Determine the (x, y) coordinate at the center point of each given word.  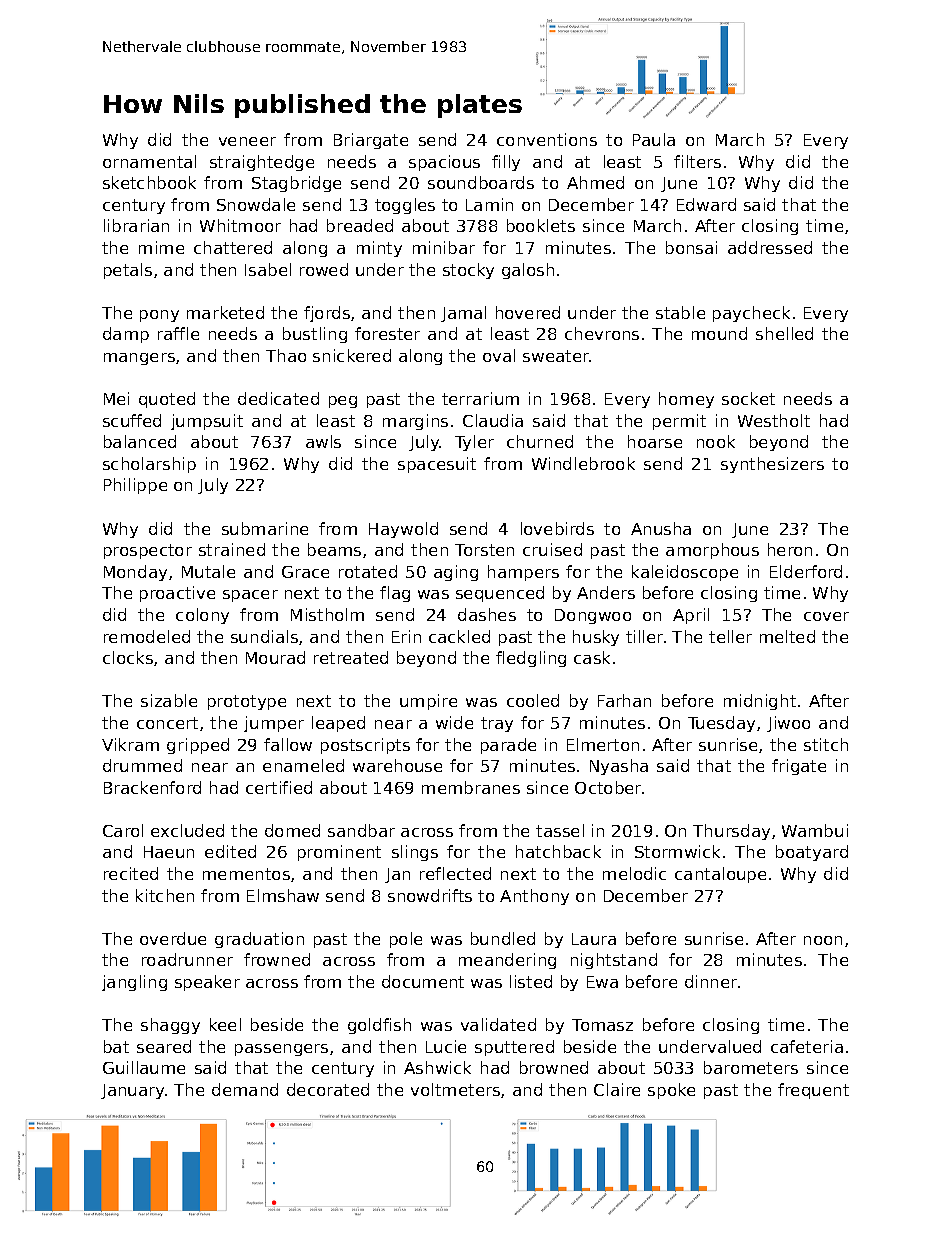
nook (716, 441)
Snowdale (256, 204)
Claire (617, 1089)
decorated (328, 1089)
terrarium (480, 398)
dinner (711, 981)
